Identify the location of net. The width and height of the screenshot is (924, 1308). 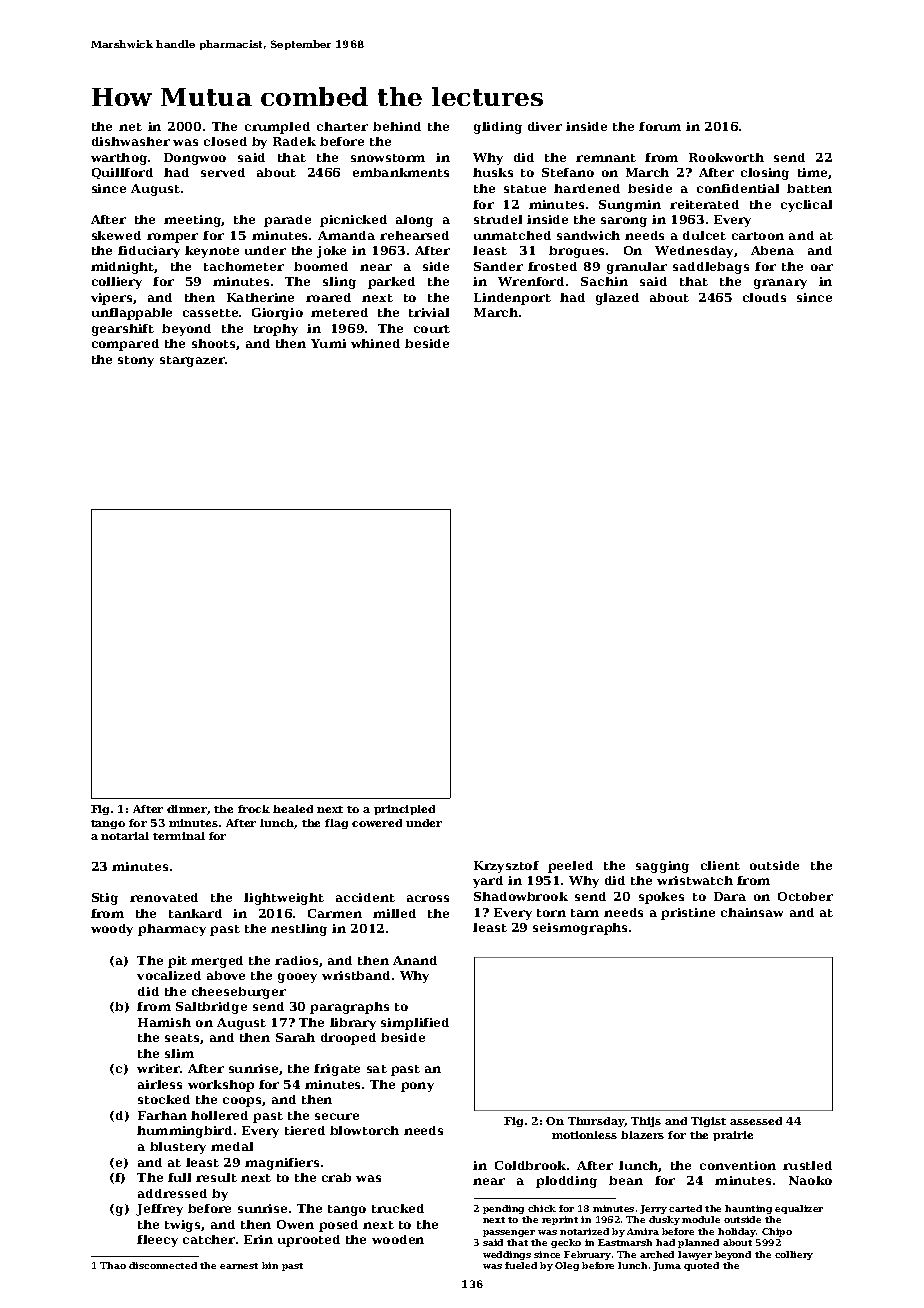
(130, 127).
